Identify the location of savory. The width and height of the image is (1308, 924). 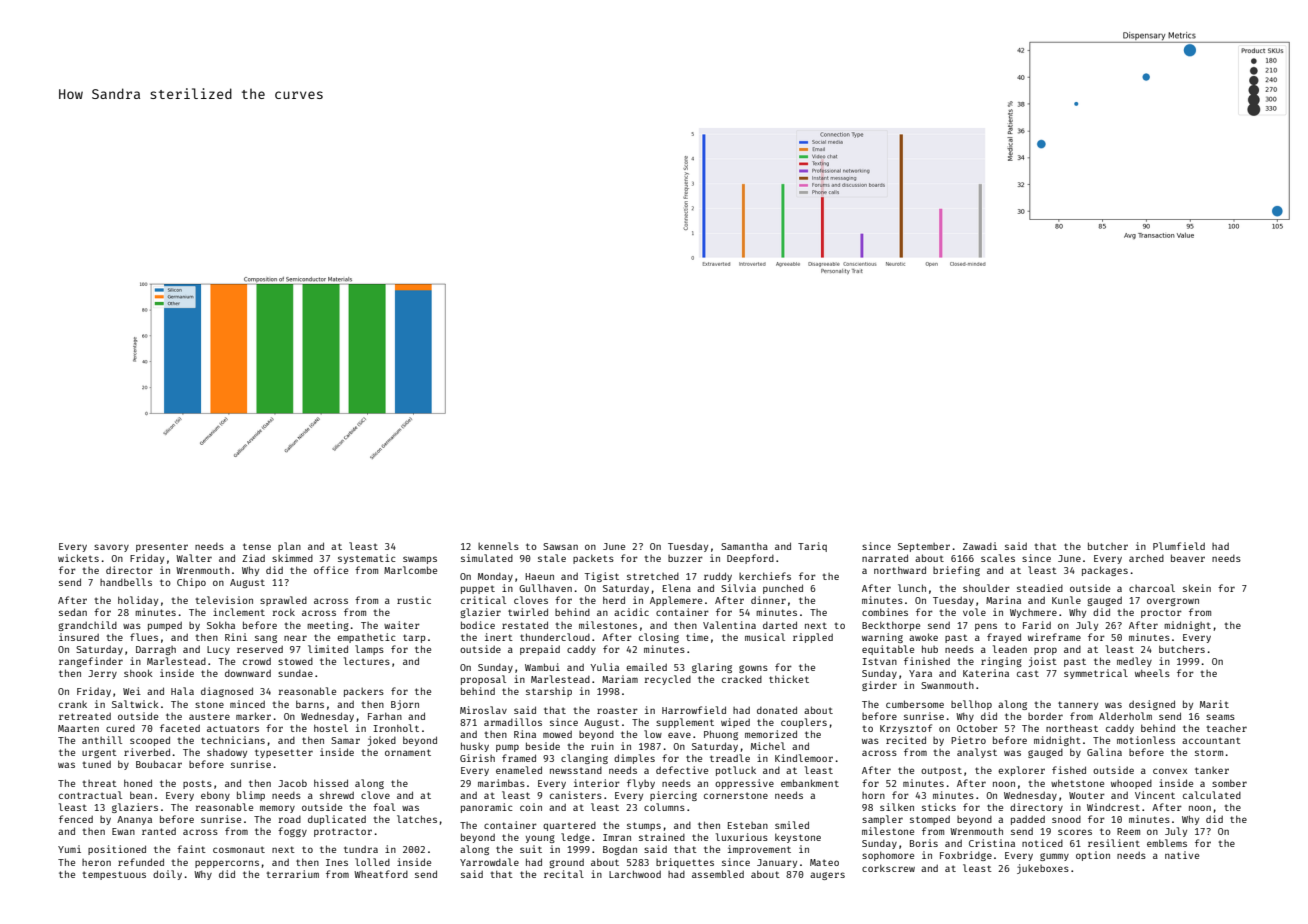
(111, 548).
